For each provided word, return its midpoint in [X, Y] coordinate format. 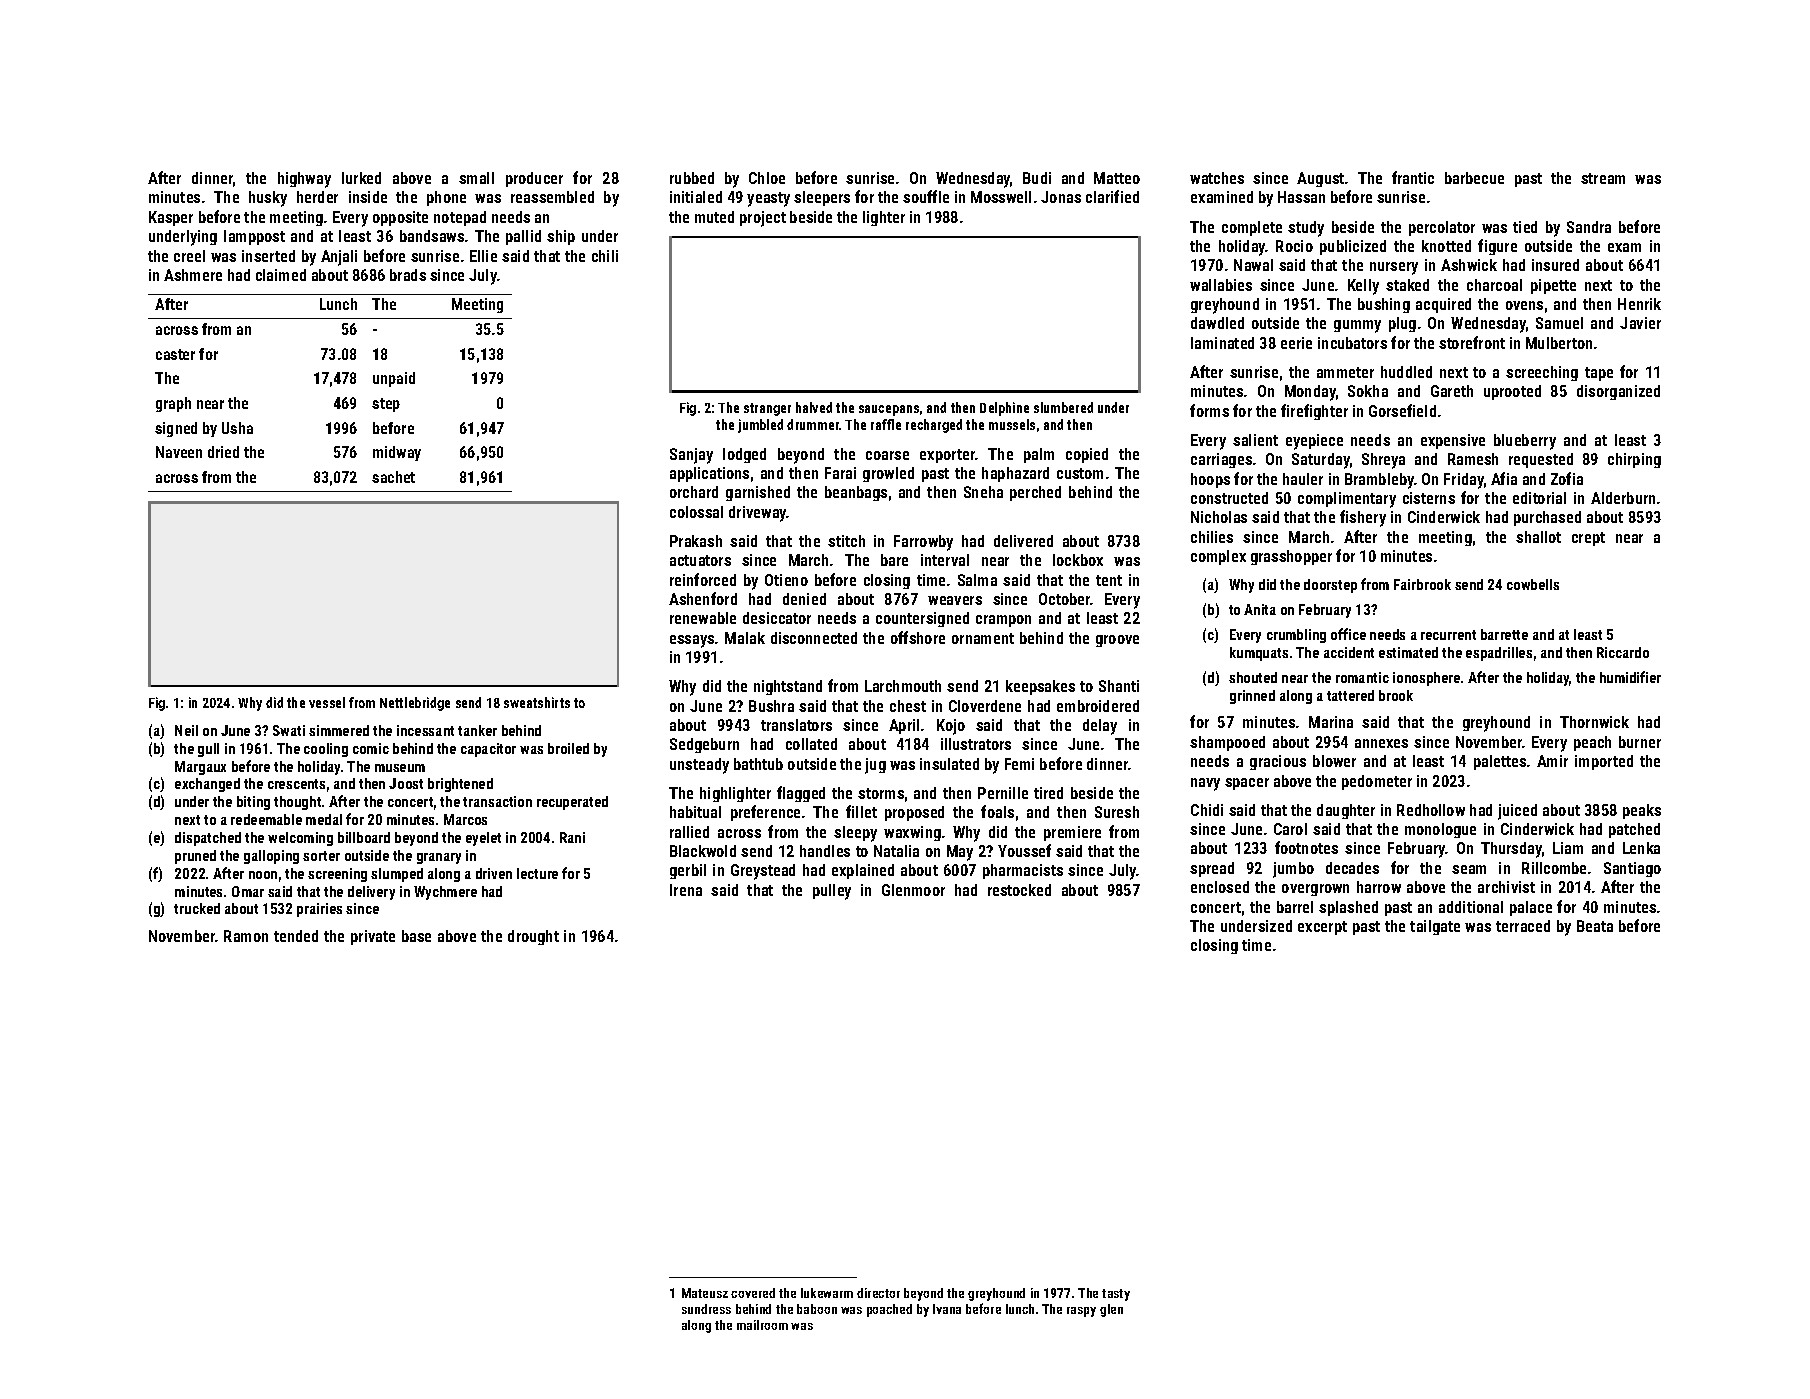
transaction [497, 801]
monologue [1440, 830]
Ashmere [193, 275]
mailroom [762, 1325]
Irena [686, 890]
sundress [706, 1309]
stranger [767, 409]
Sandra [1589, 227]
